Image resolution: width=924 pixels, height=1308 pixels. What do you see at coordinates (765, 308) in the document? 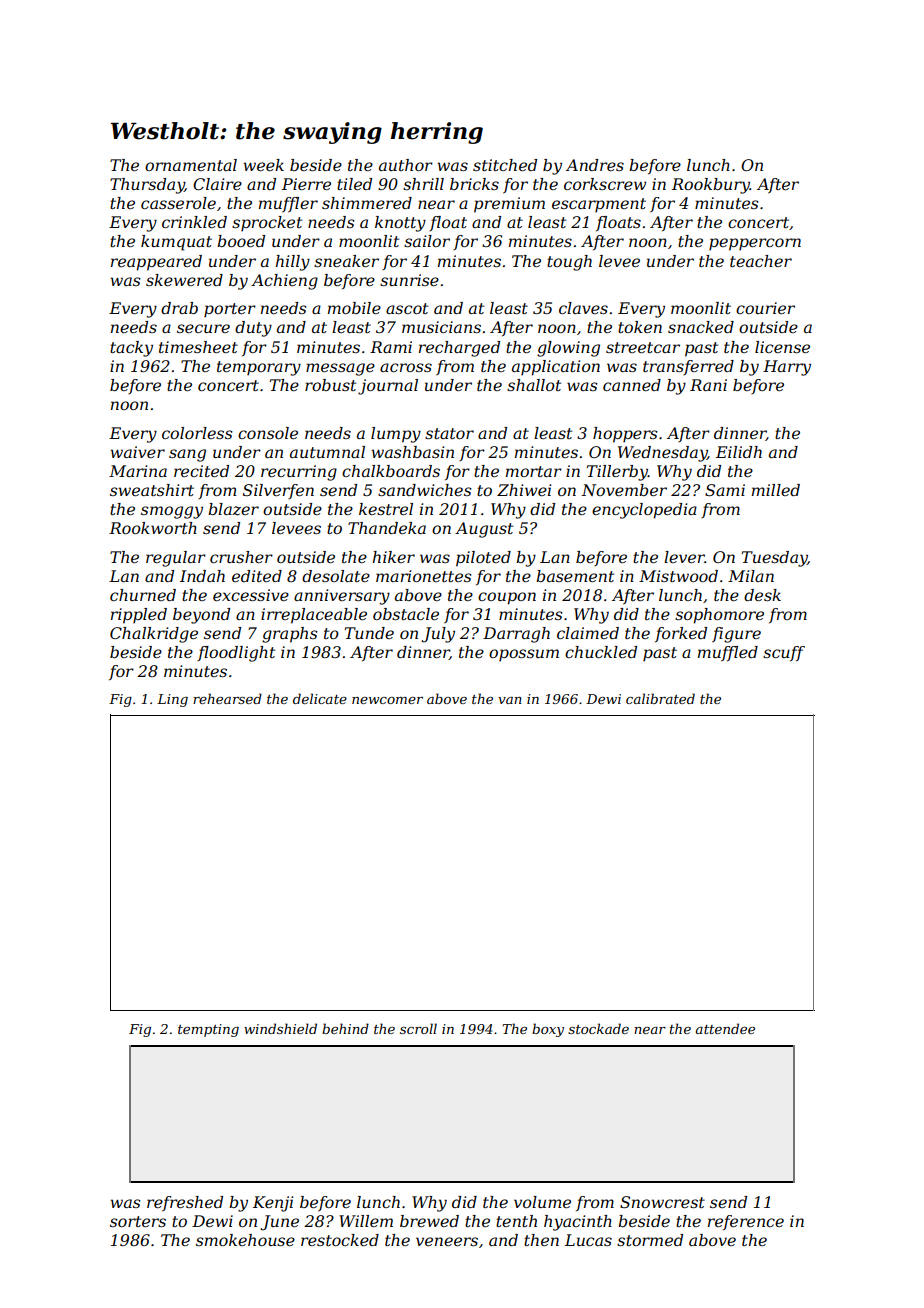
I see `courier` at bounding box center [765, 308].
